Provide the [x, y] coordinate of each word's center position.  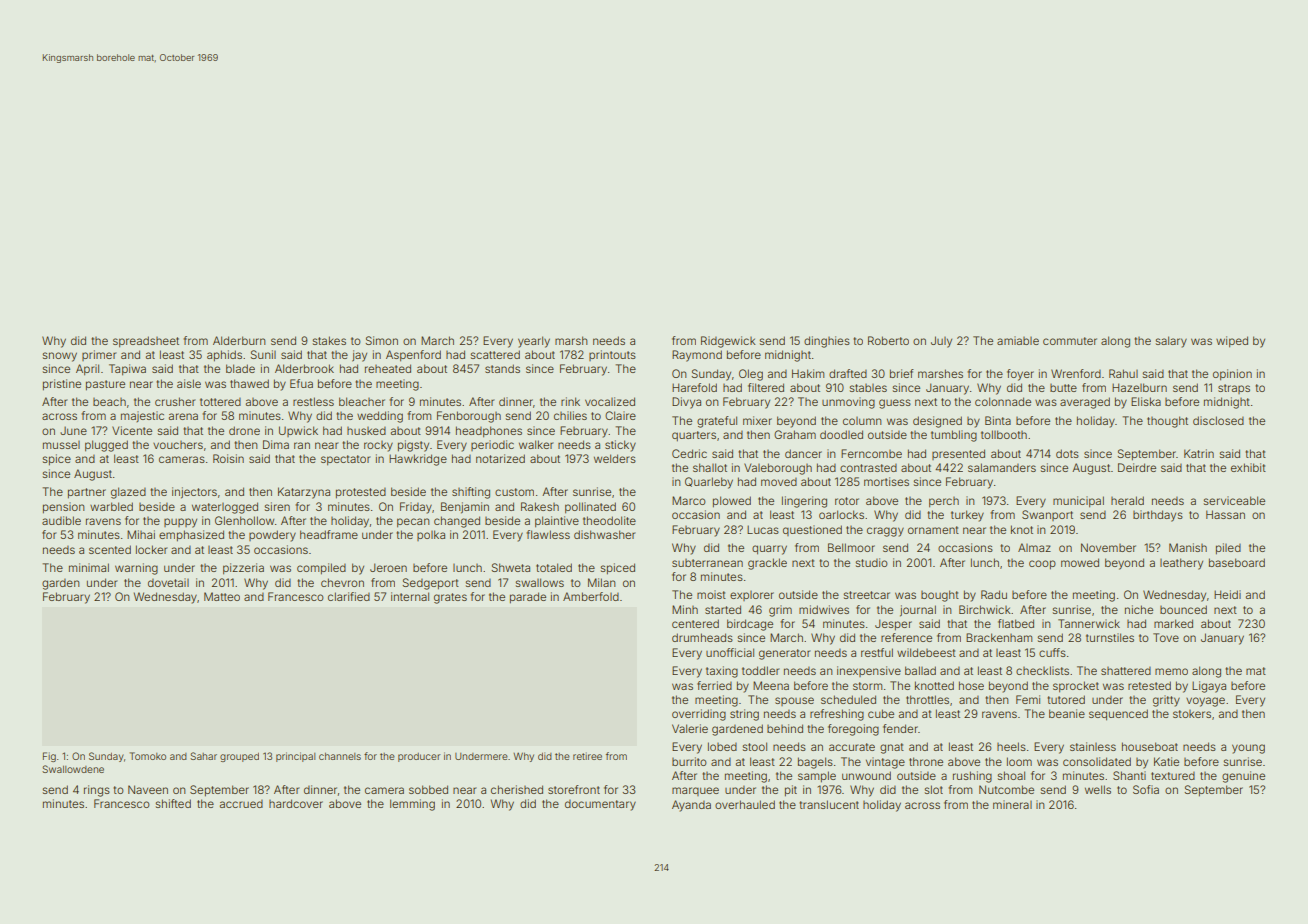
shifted [173, 803]
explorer [752, 596]
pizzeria [243, 569]
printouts [612, 355]
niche [1139, 609]
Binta [998, 420]
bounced [1183, 609]
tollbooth [1004, 434]
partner [87, 493]
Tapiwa [127, 370]
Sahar [203, 756]
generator [785, 654]
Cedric [689, 453]
